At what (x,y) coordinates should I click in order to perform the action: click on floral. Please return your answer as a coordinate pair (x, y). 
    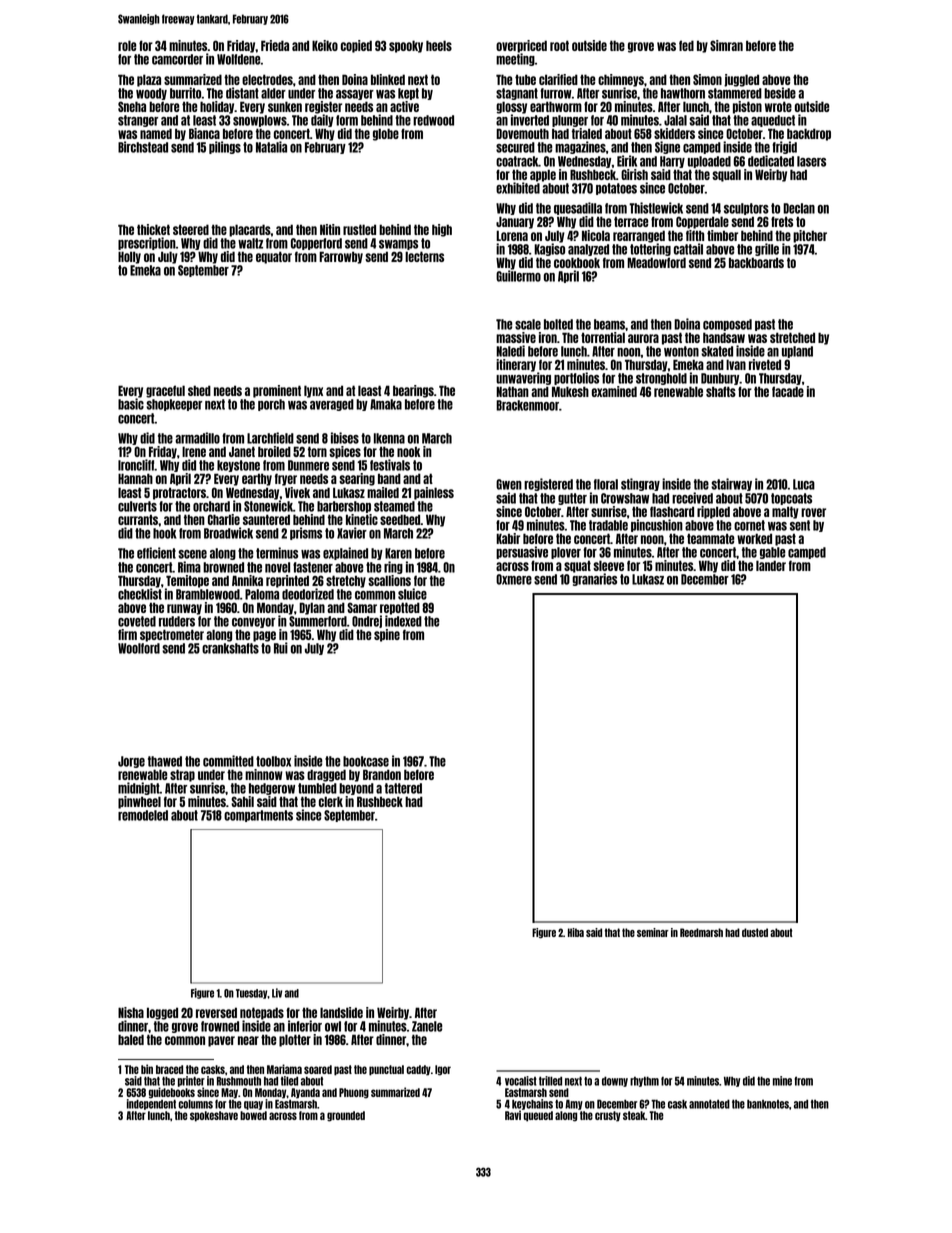
    Looking at the image, I should click on (606, 484).
